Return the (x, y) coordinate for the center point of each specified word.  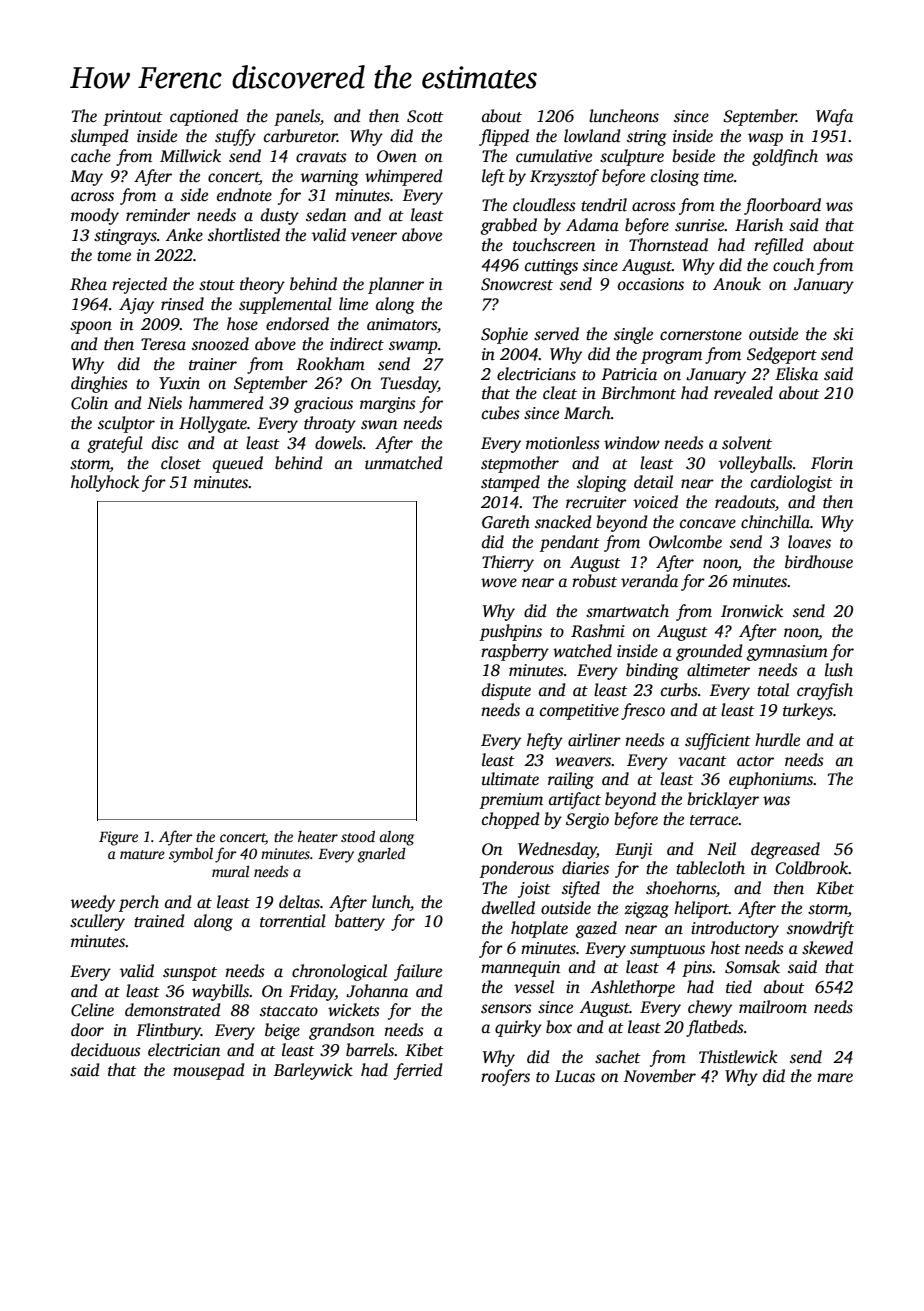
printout (133, 118)
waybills (220, 992)
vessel (534, 987)
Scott (425, 116)
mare (835, 1077)
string (647, 138)
